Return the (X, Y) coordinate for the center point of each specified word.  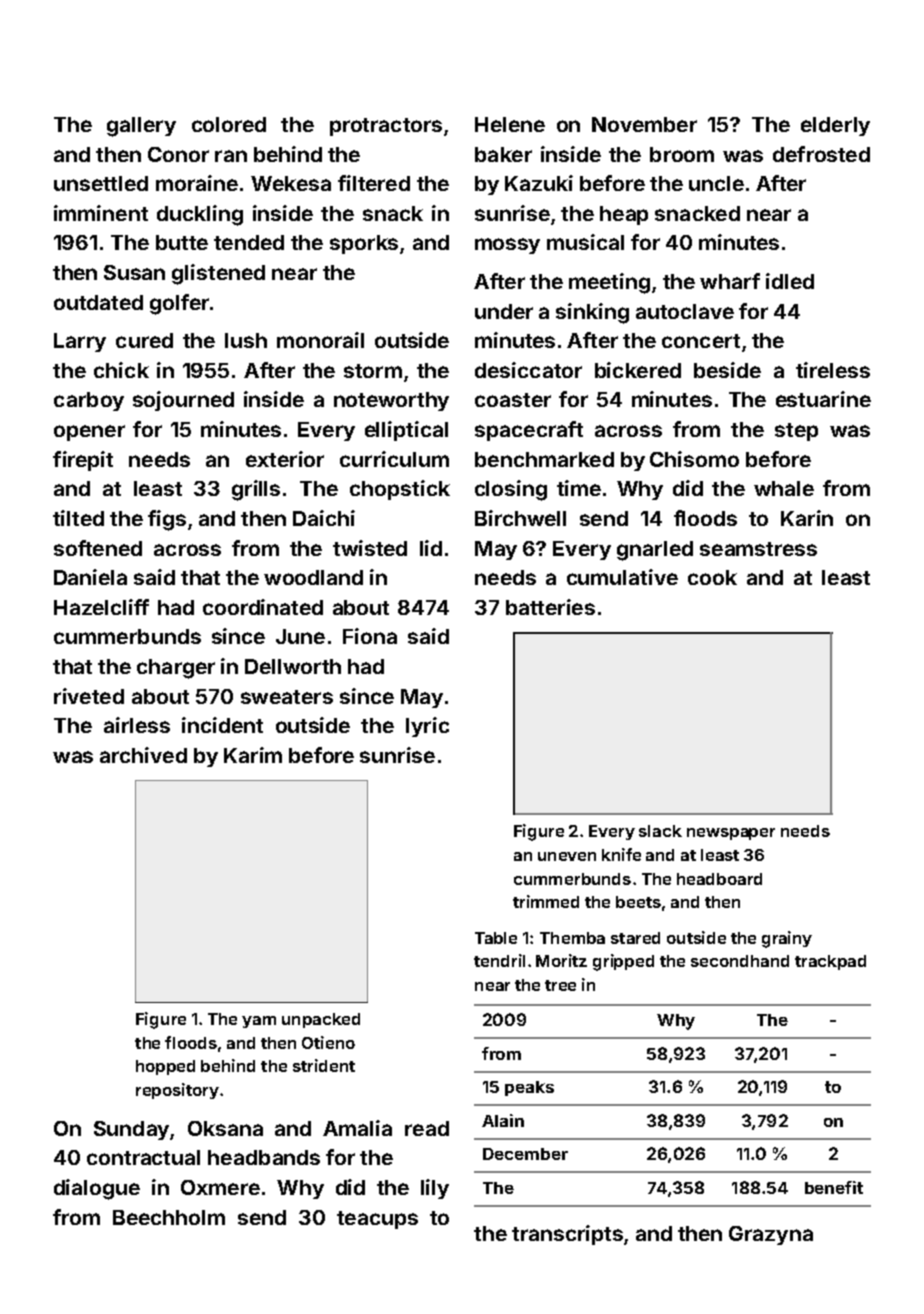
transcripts (567, 1235)
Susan (134, 272)
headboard (719, 879)
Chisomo (694, 459)
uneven (567, 856)
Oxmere (220, 1187)
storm (373, 371)
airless (137, 725)
